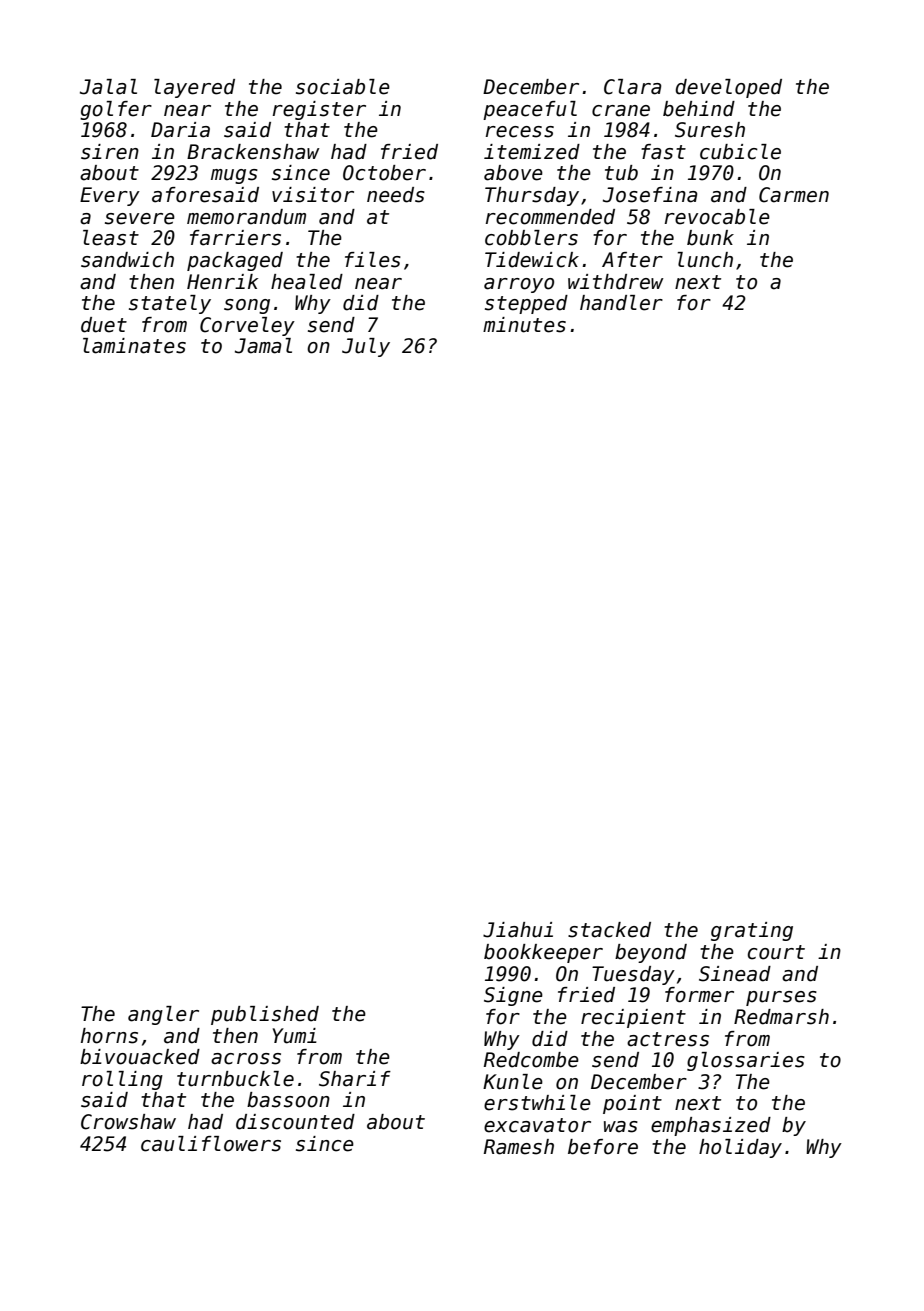 This screenshot has width=924, height=1311. I want to click on bivouacked, so click(140, 1057).
